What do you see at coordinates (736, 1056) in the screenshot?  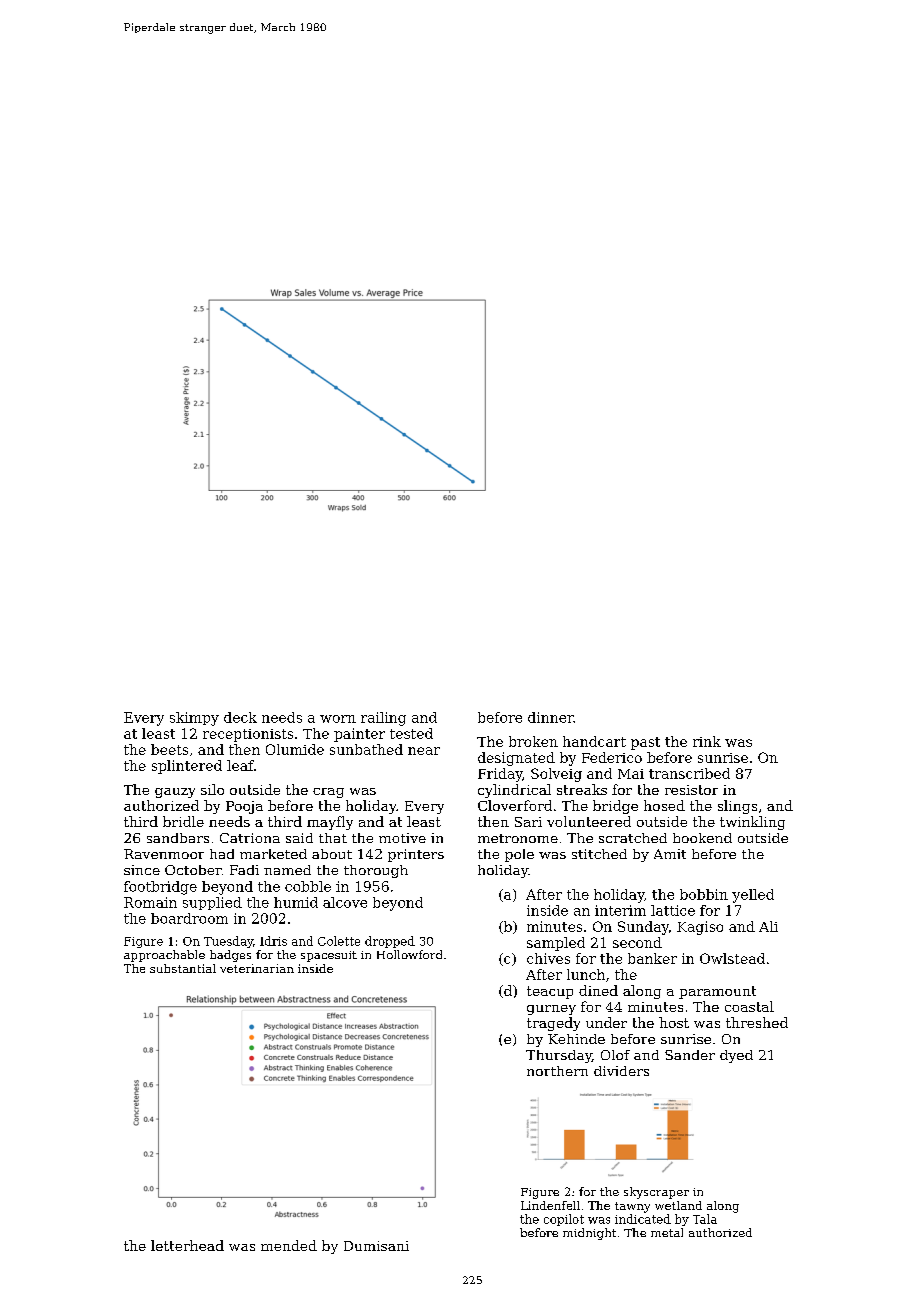 I see `dyed` at bounding box center [736, 1056].
